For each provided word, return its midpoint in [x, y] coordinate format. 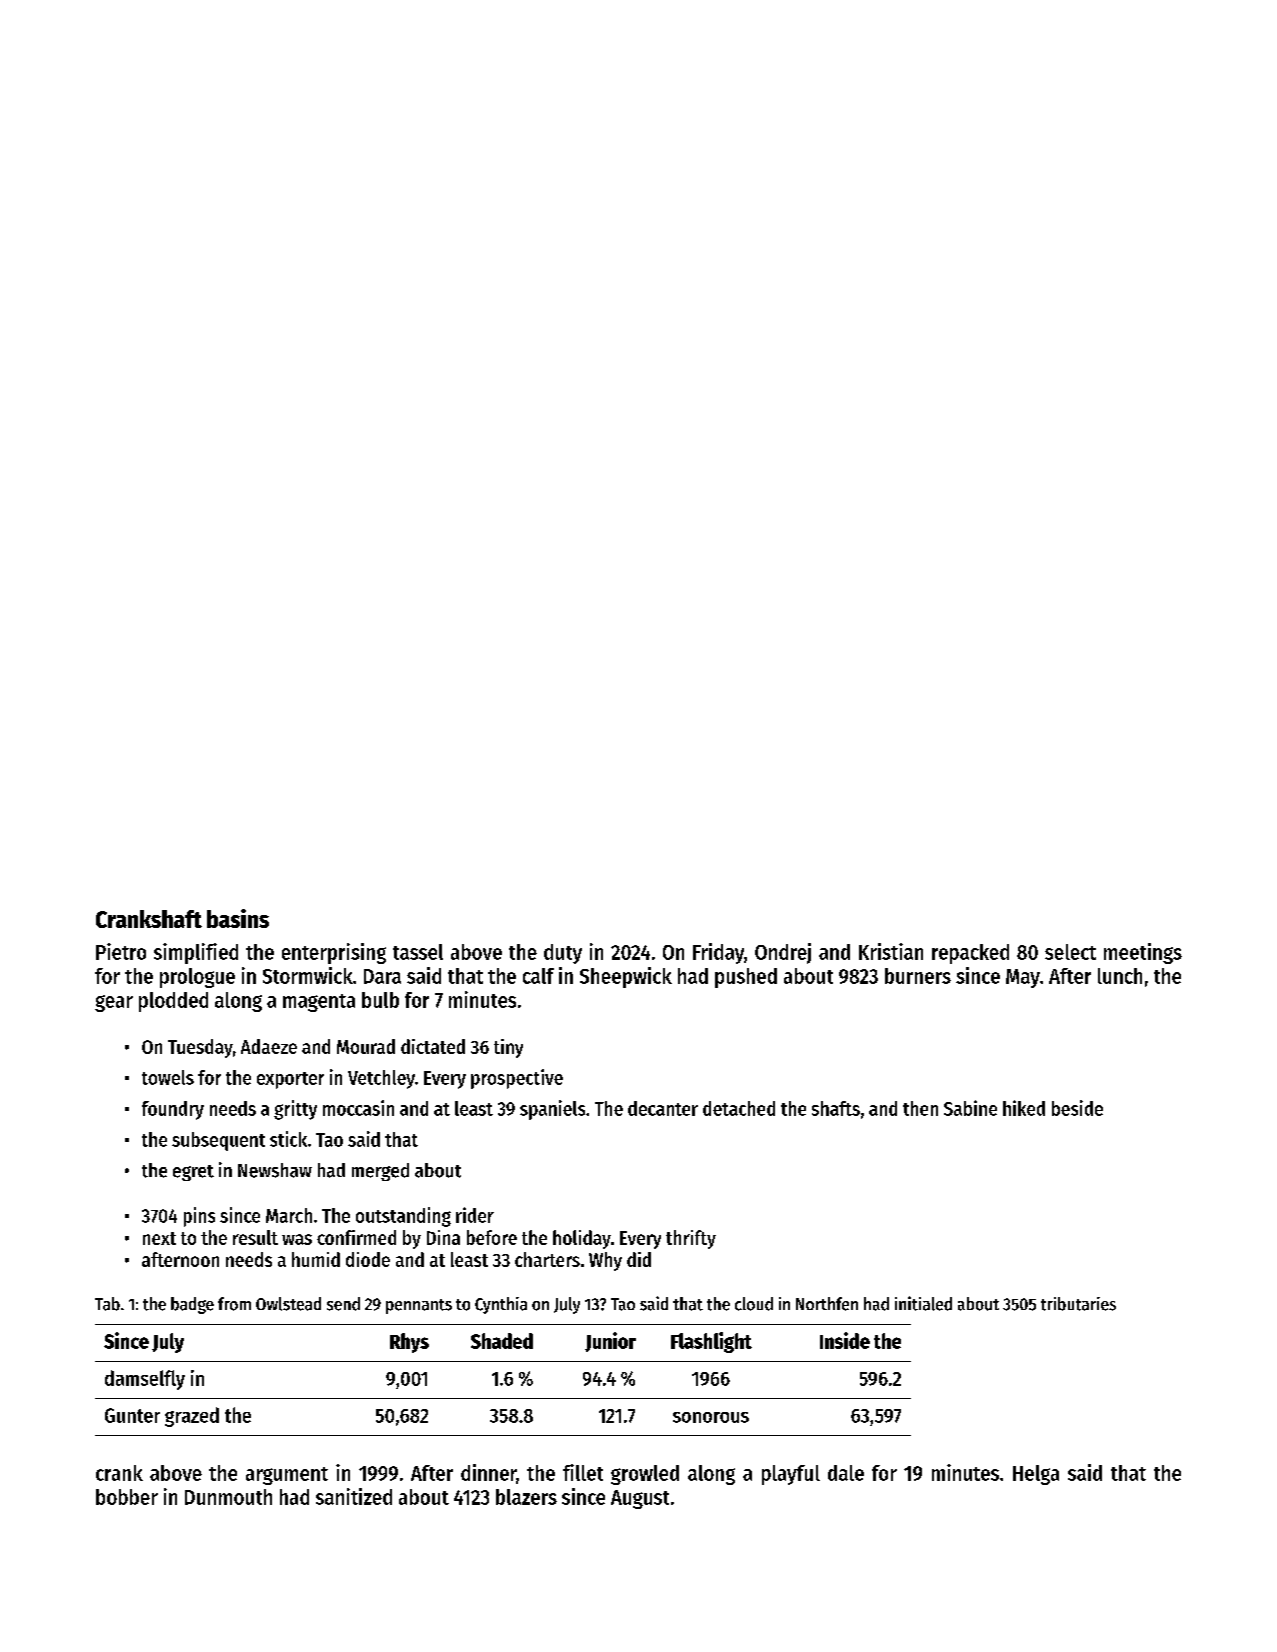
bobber [127, 1497]
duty [563, 954]
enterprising [334, 953]
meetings [1143, 953]
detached [739, 1108]
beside [1077, 1108]
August [640, 1499]
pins [199, 1217]
